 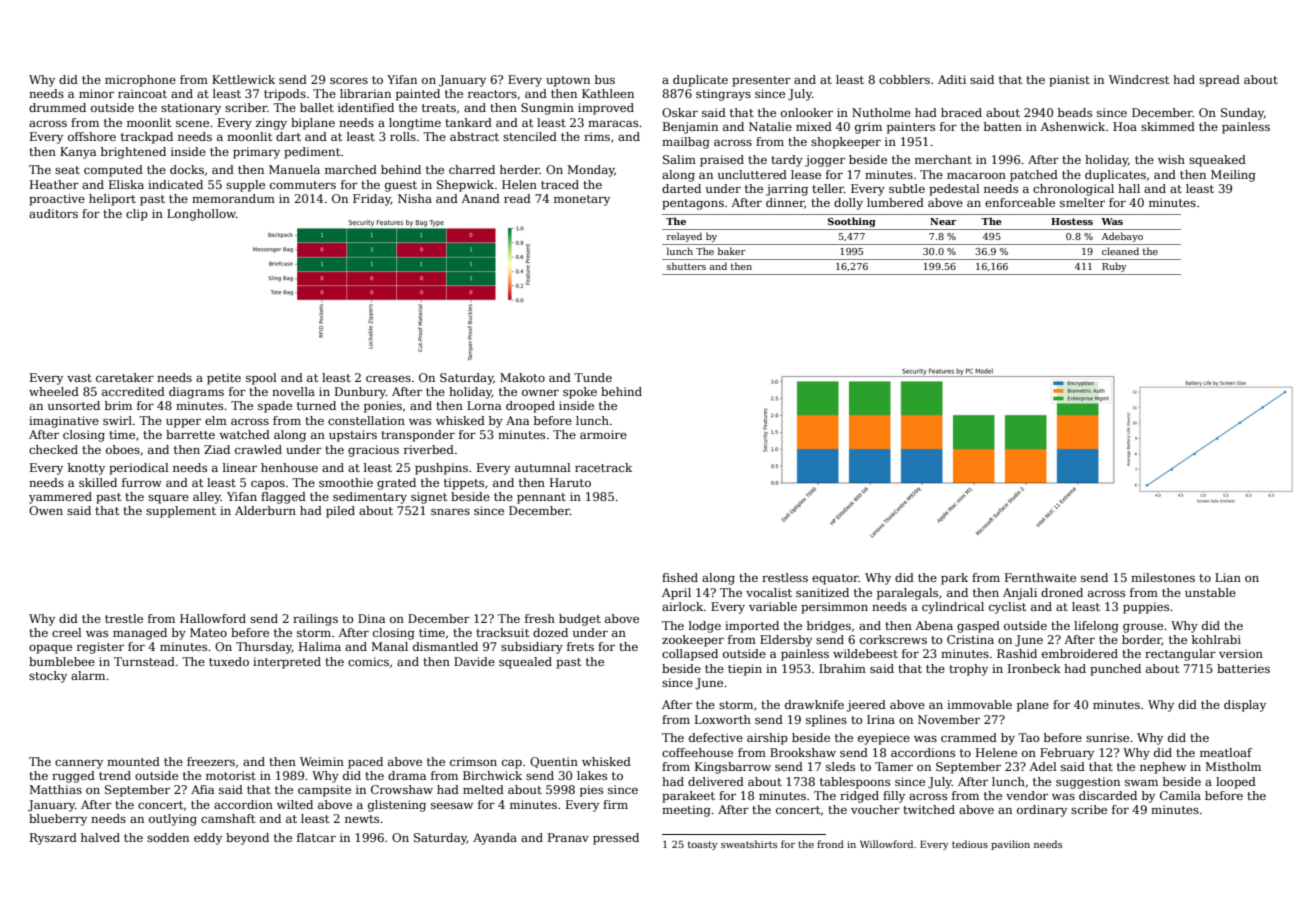 I want to click on blueberry, so click(x=58, y=820).
